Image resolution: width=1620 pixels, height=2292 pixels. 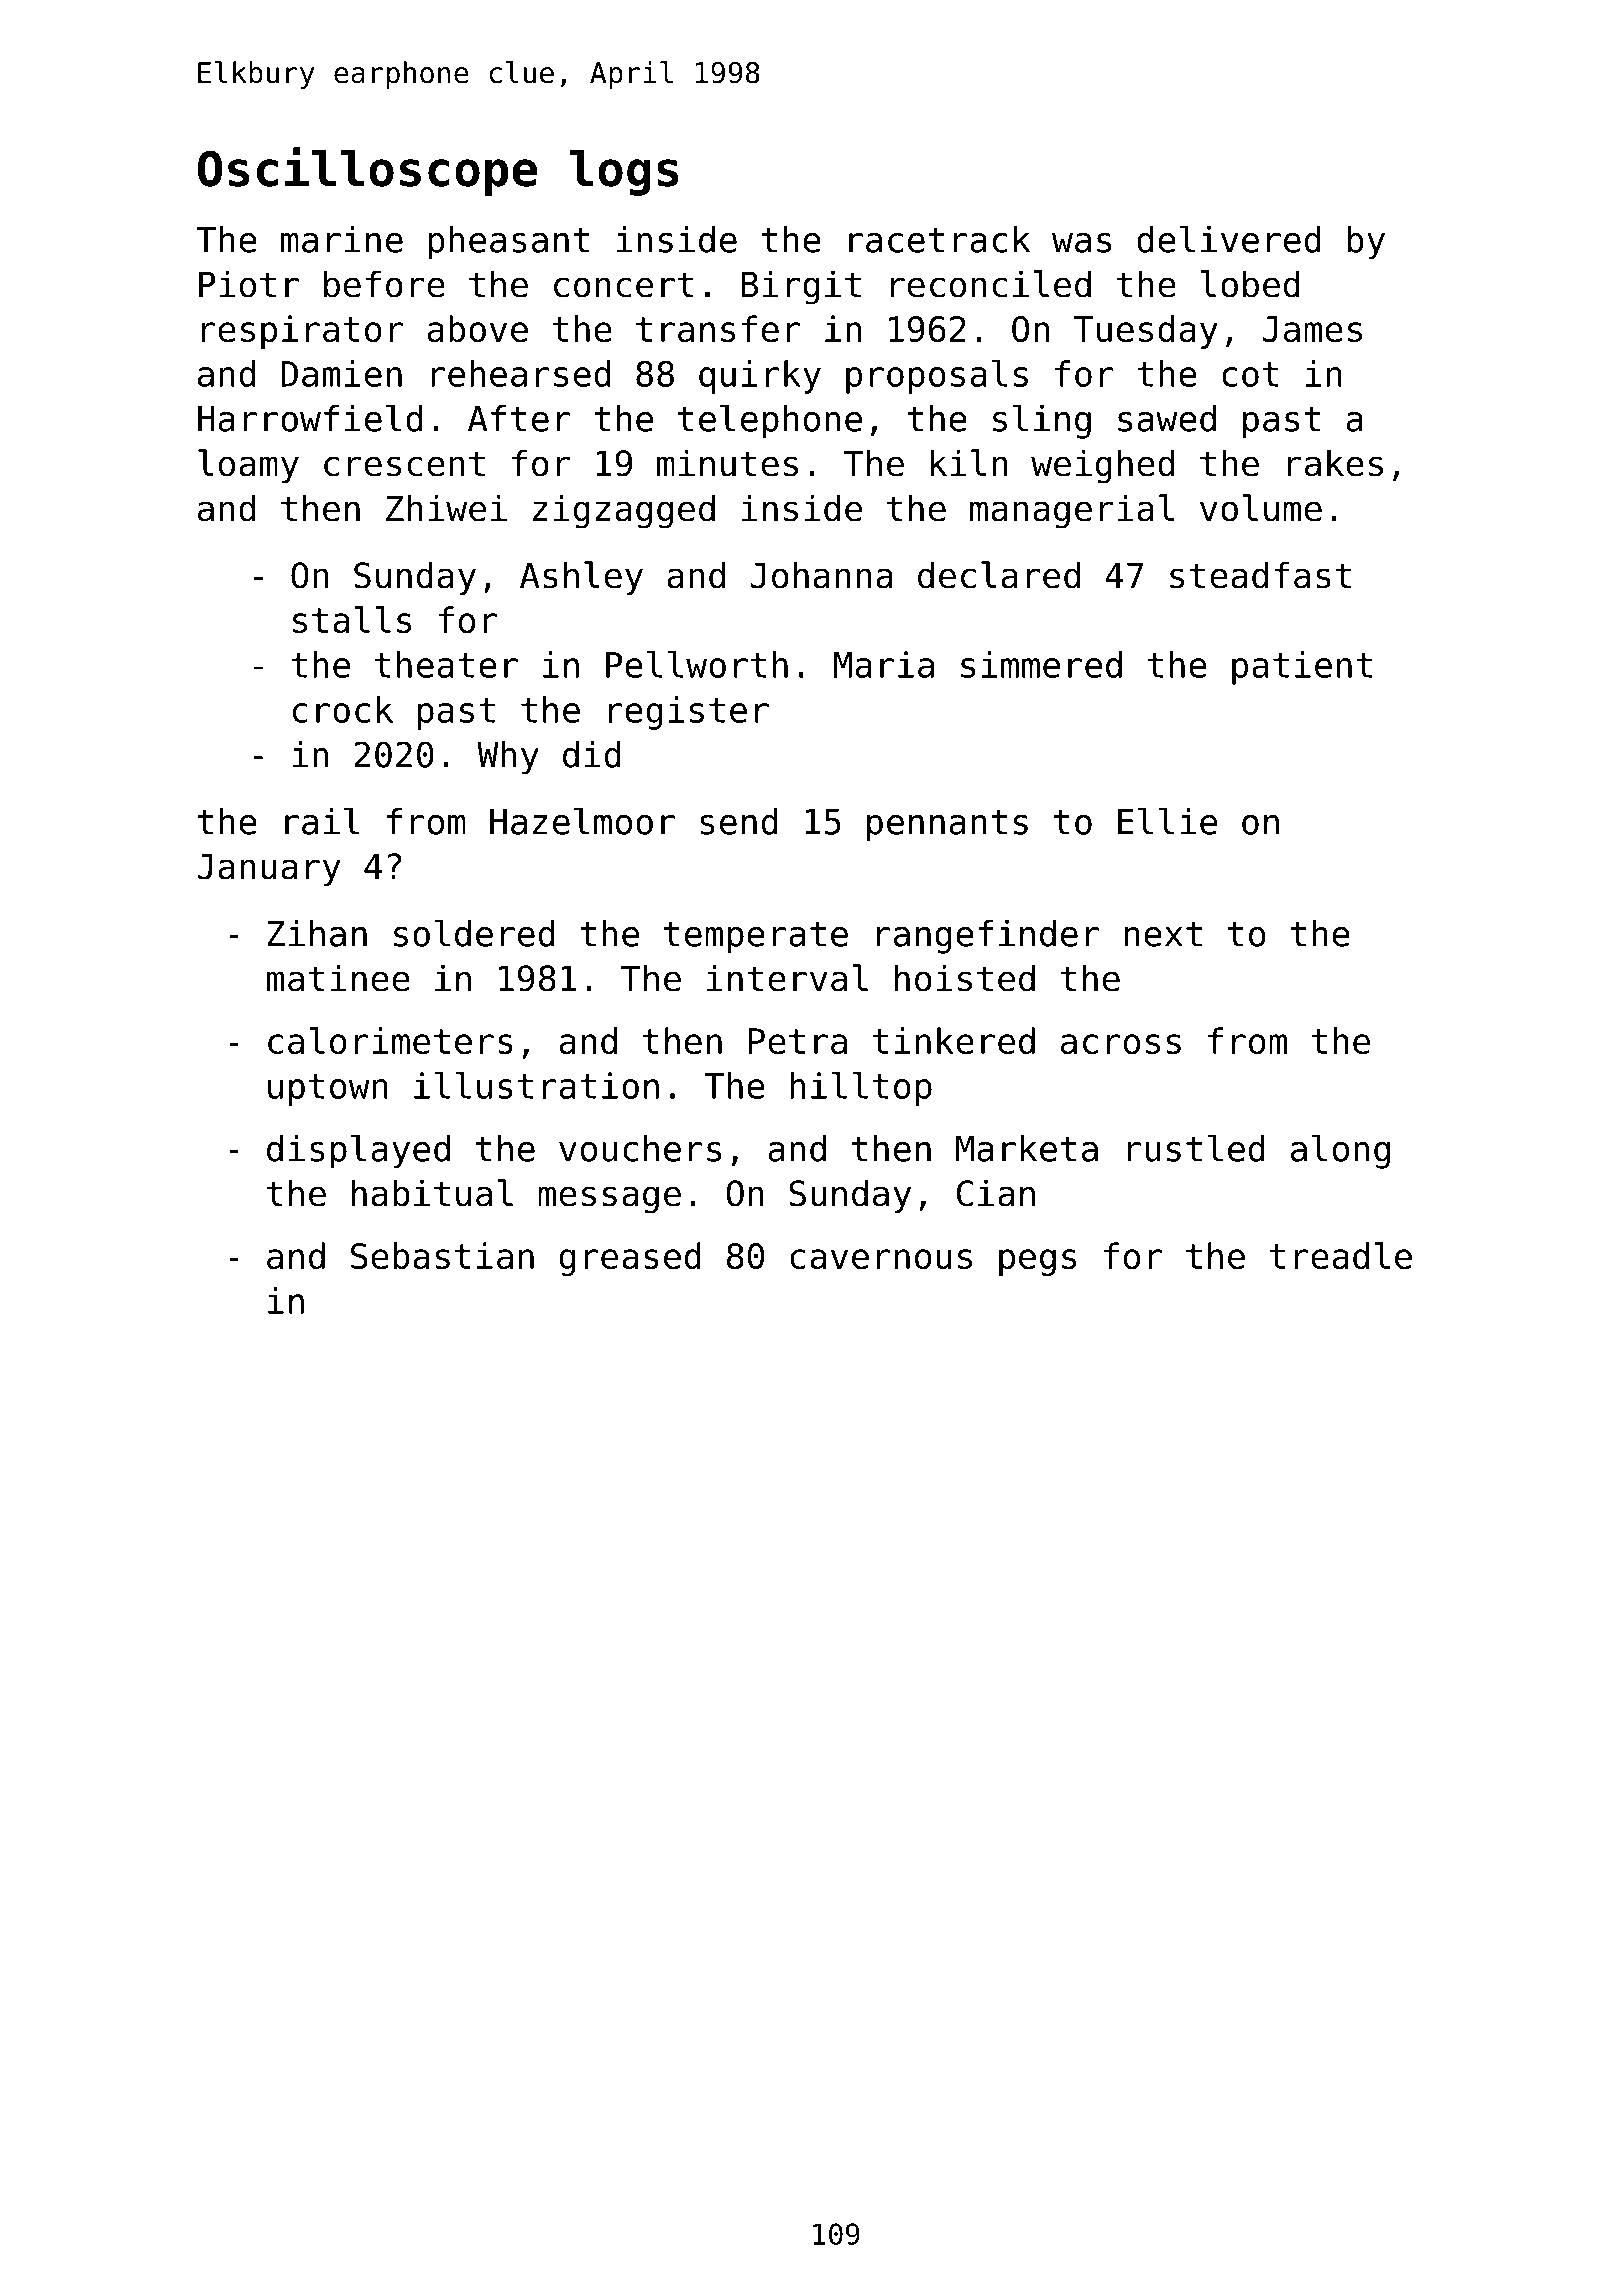 I want to click on pennants, so click(x=947, y=826).
